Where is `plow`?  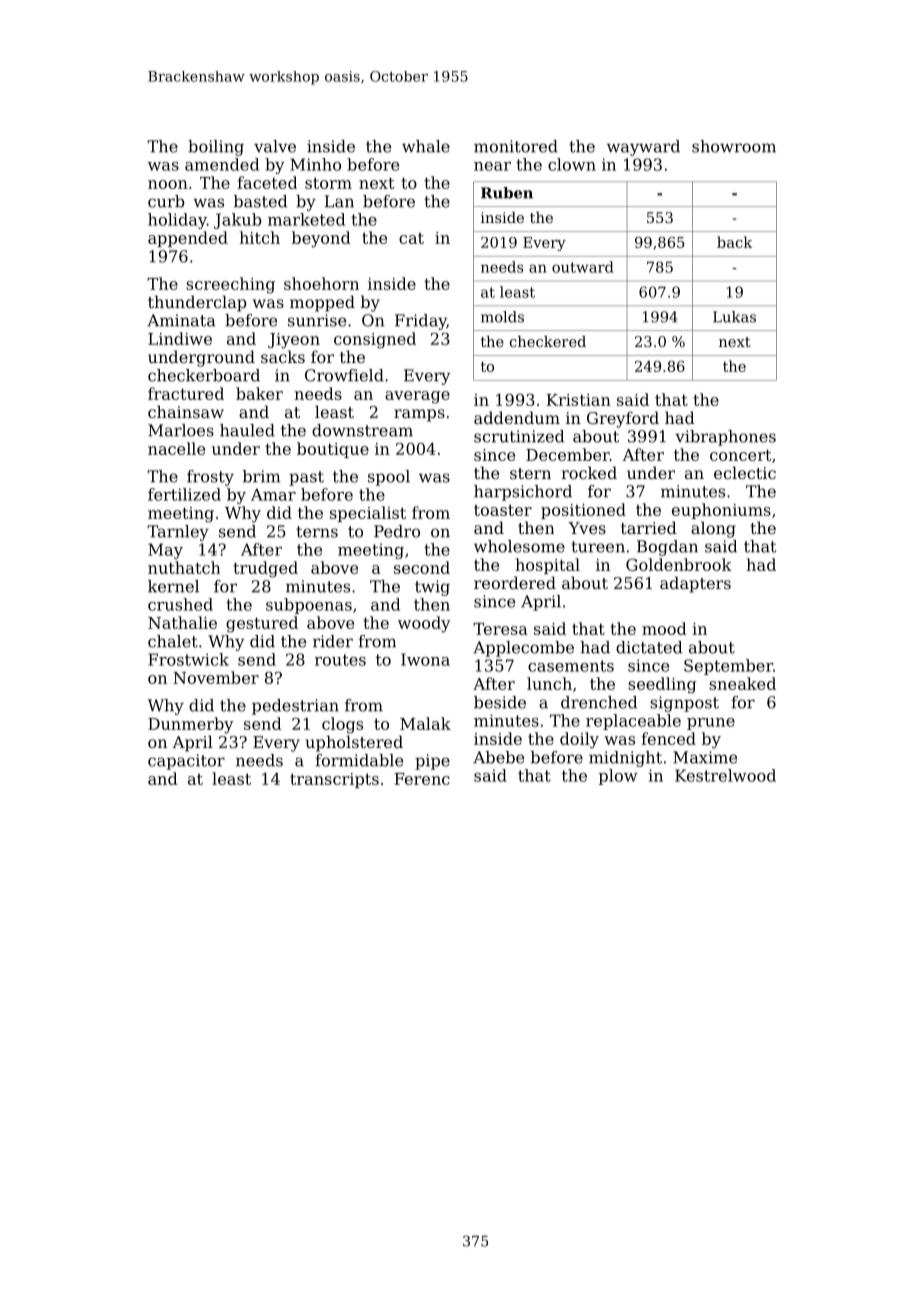 plow is located at coordinates (618, 777).
